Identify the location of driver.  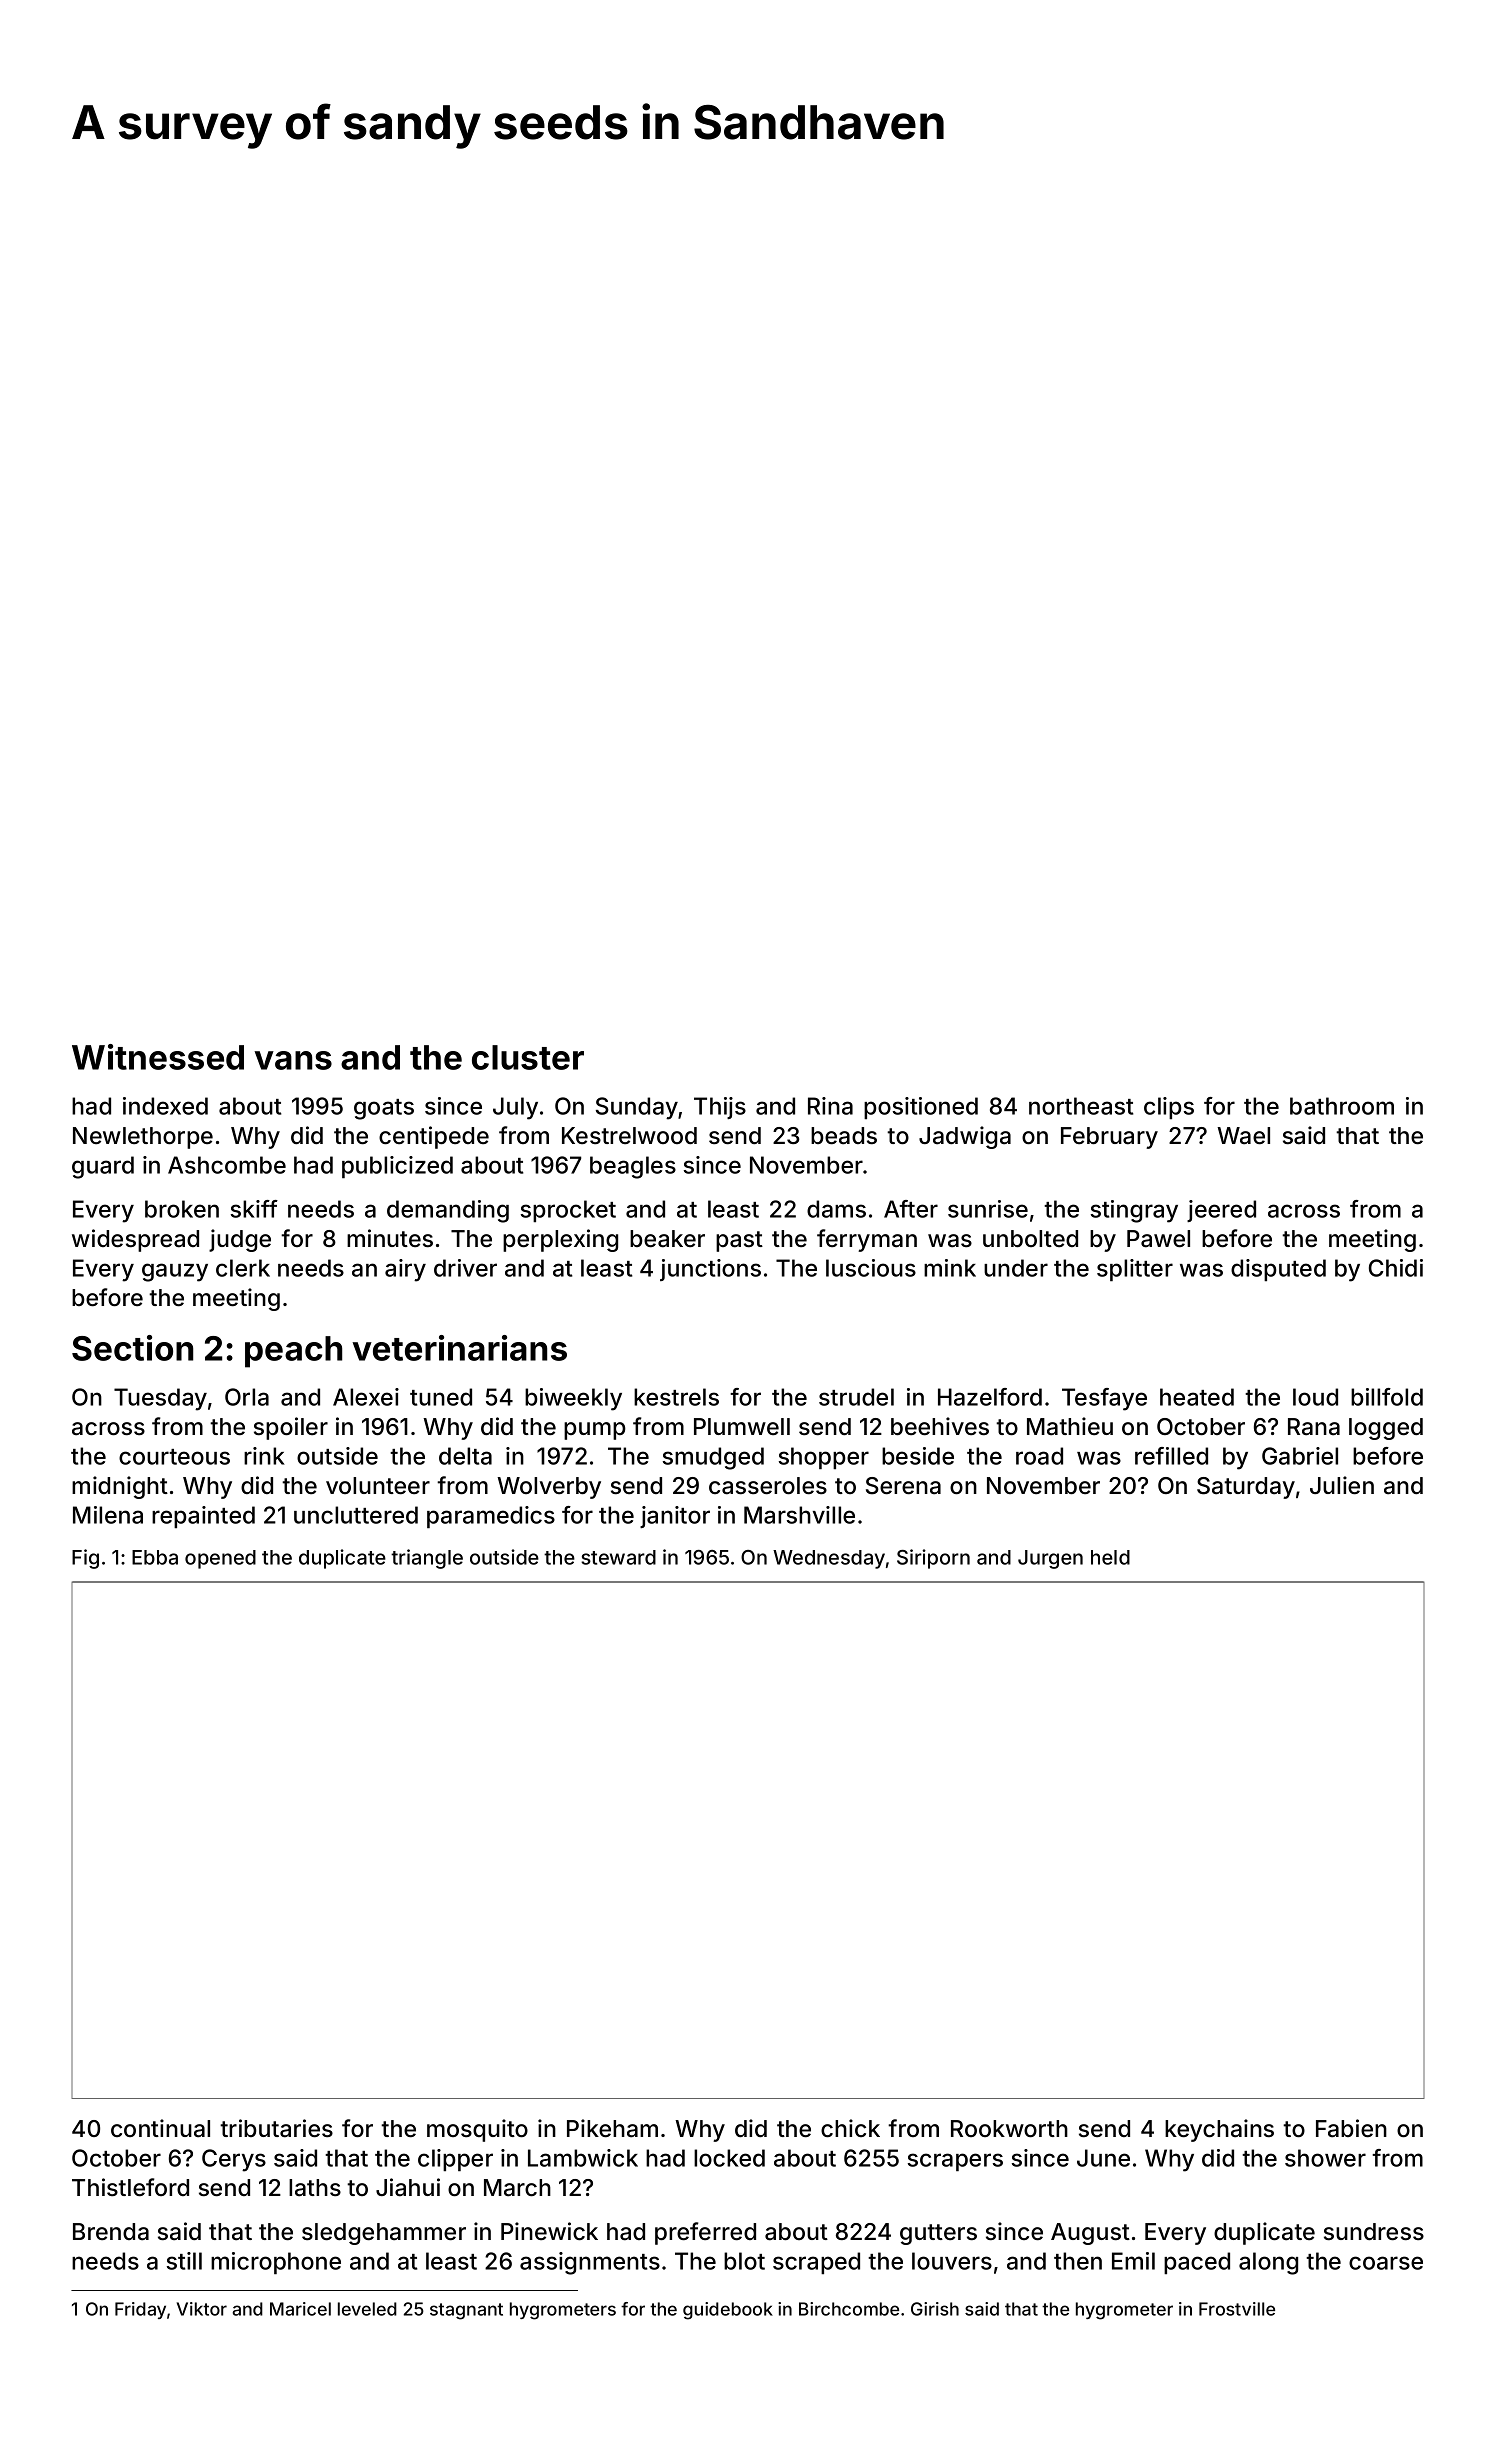
(465, 1268).
